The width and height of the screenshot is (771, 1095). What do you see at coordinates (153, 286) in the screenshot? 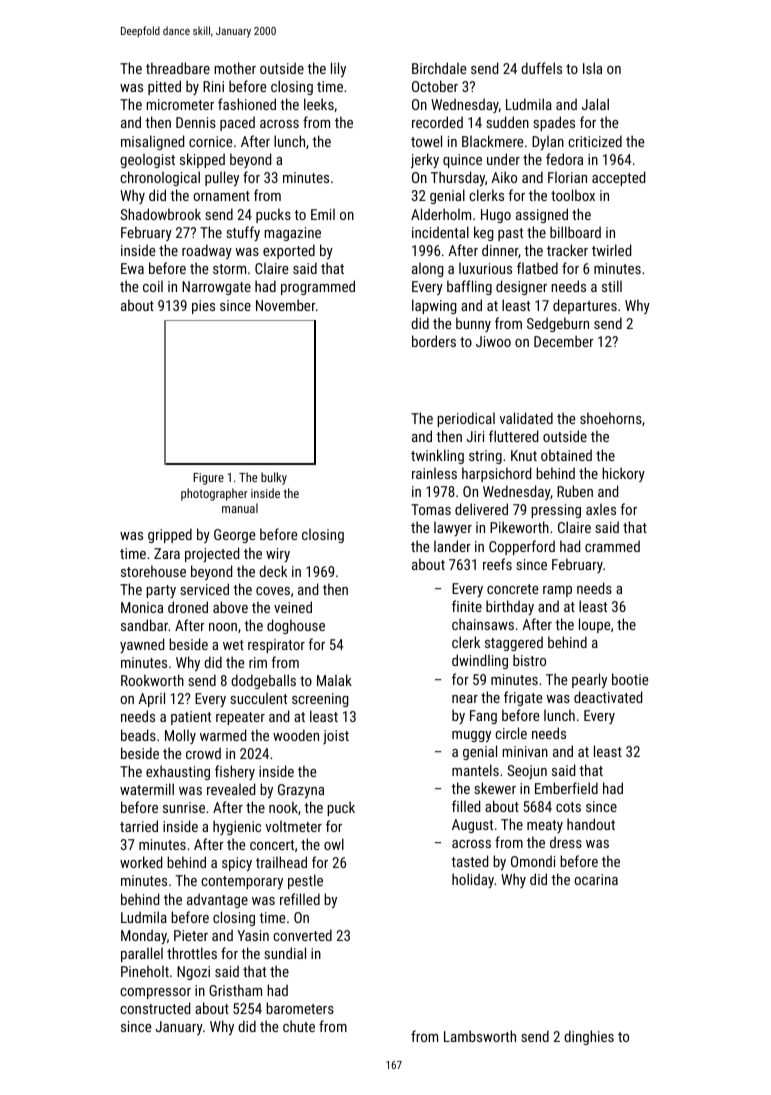
I see `coil` at bounding box center [153, 286].
